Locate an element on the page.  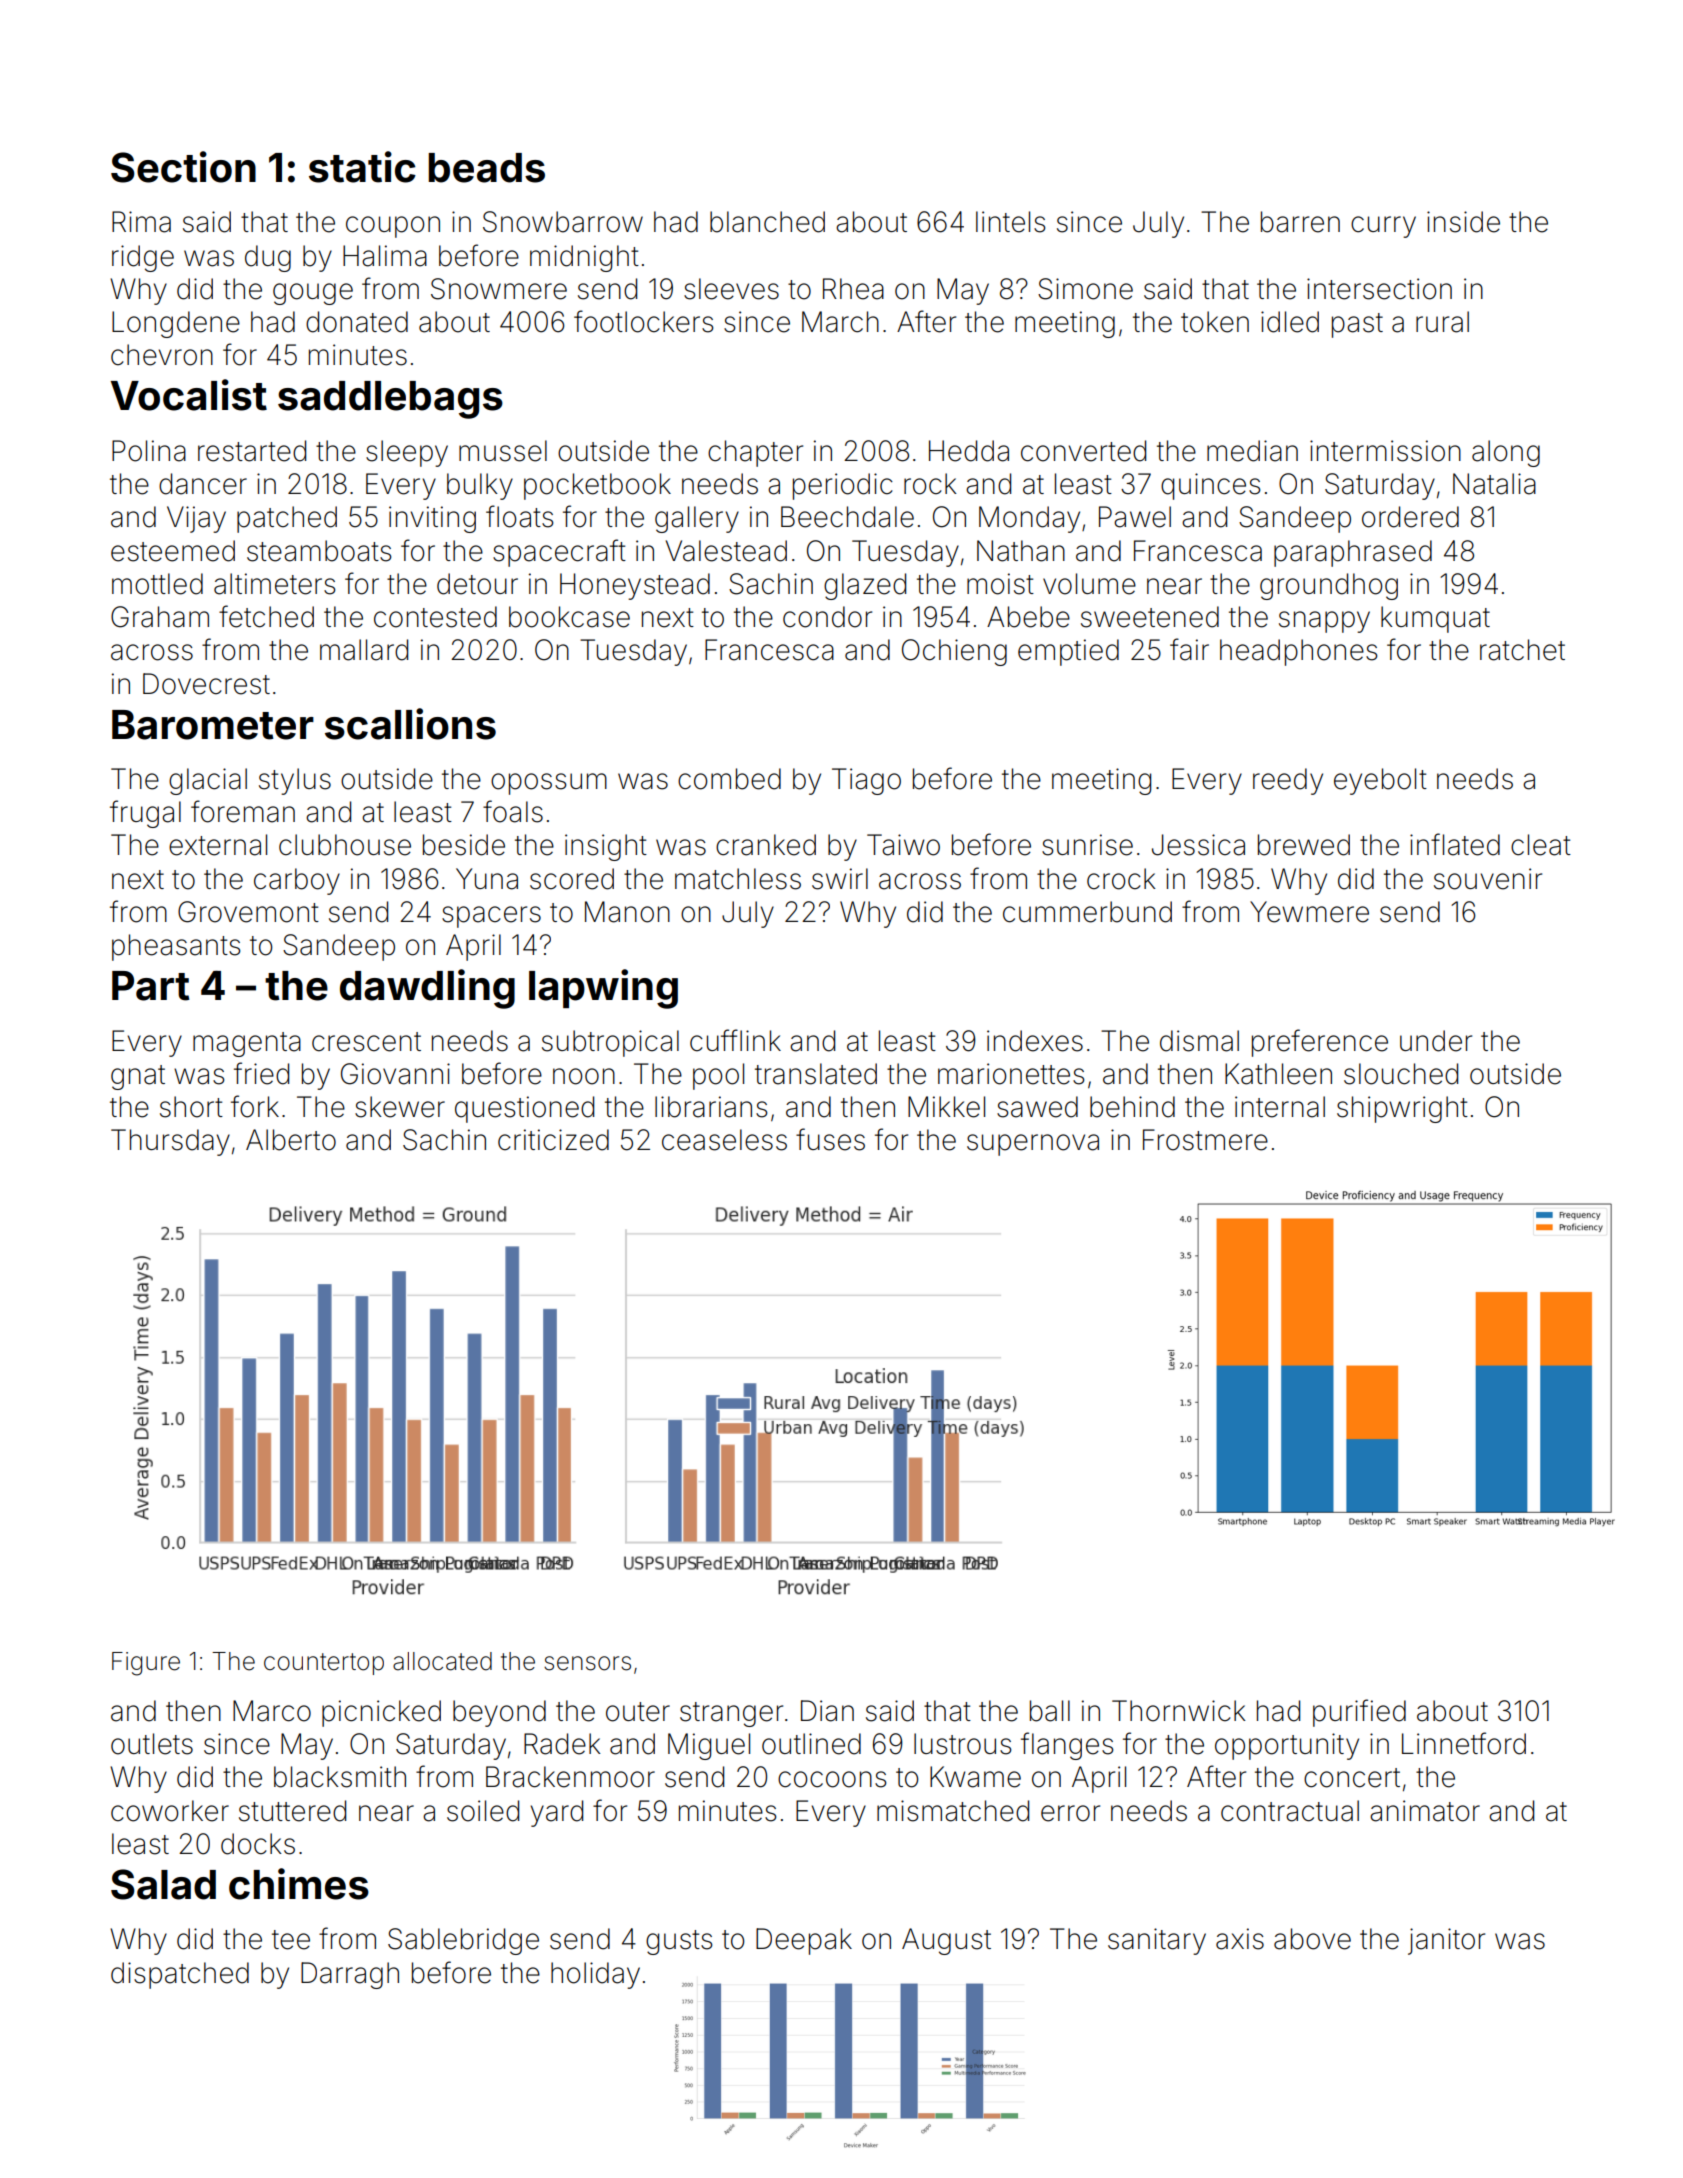
Valestead is located at coordinates (726, 551).
